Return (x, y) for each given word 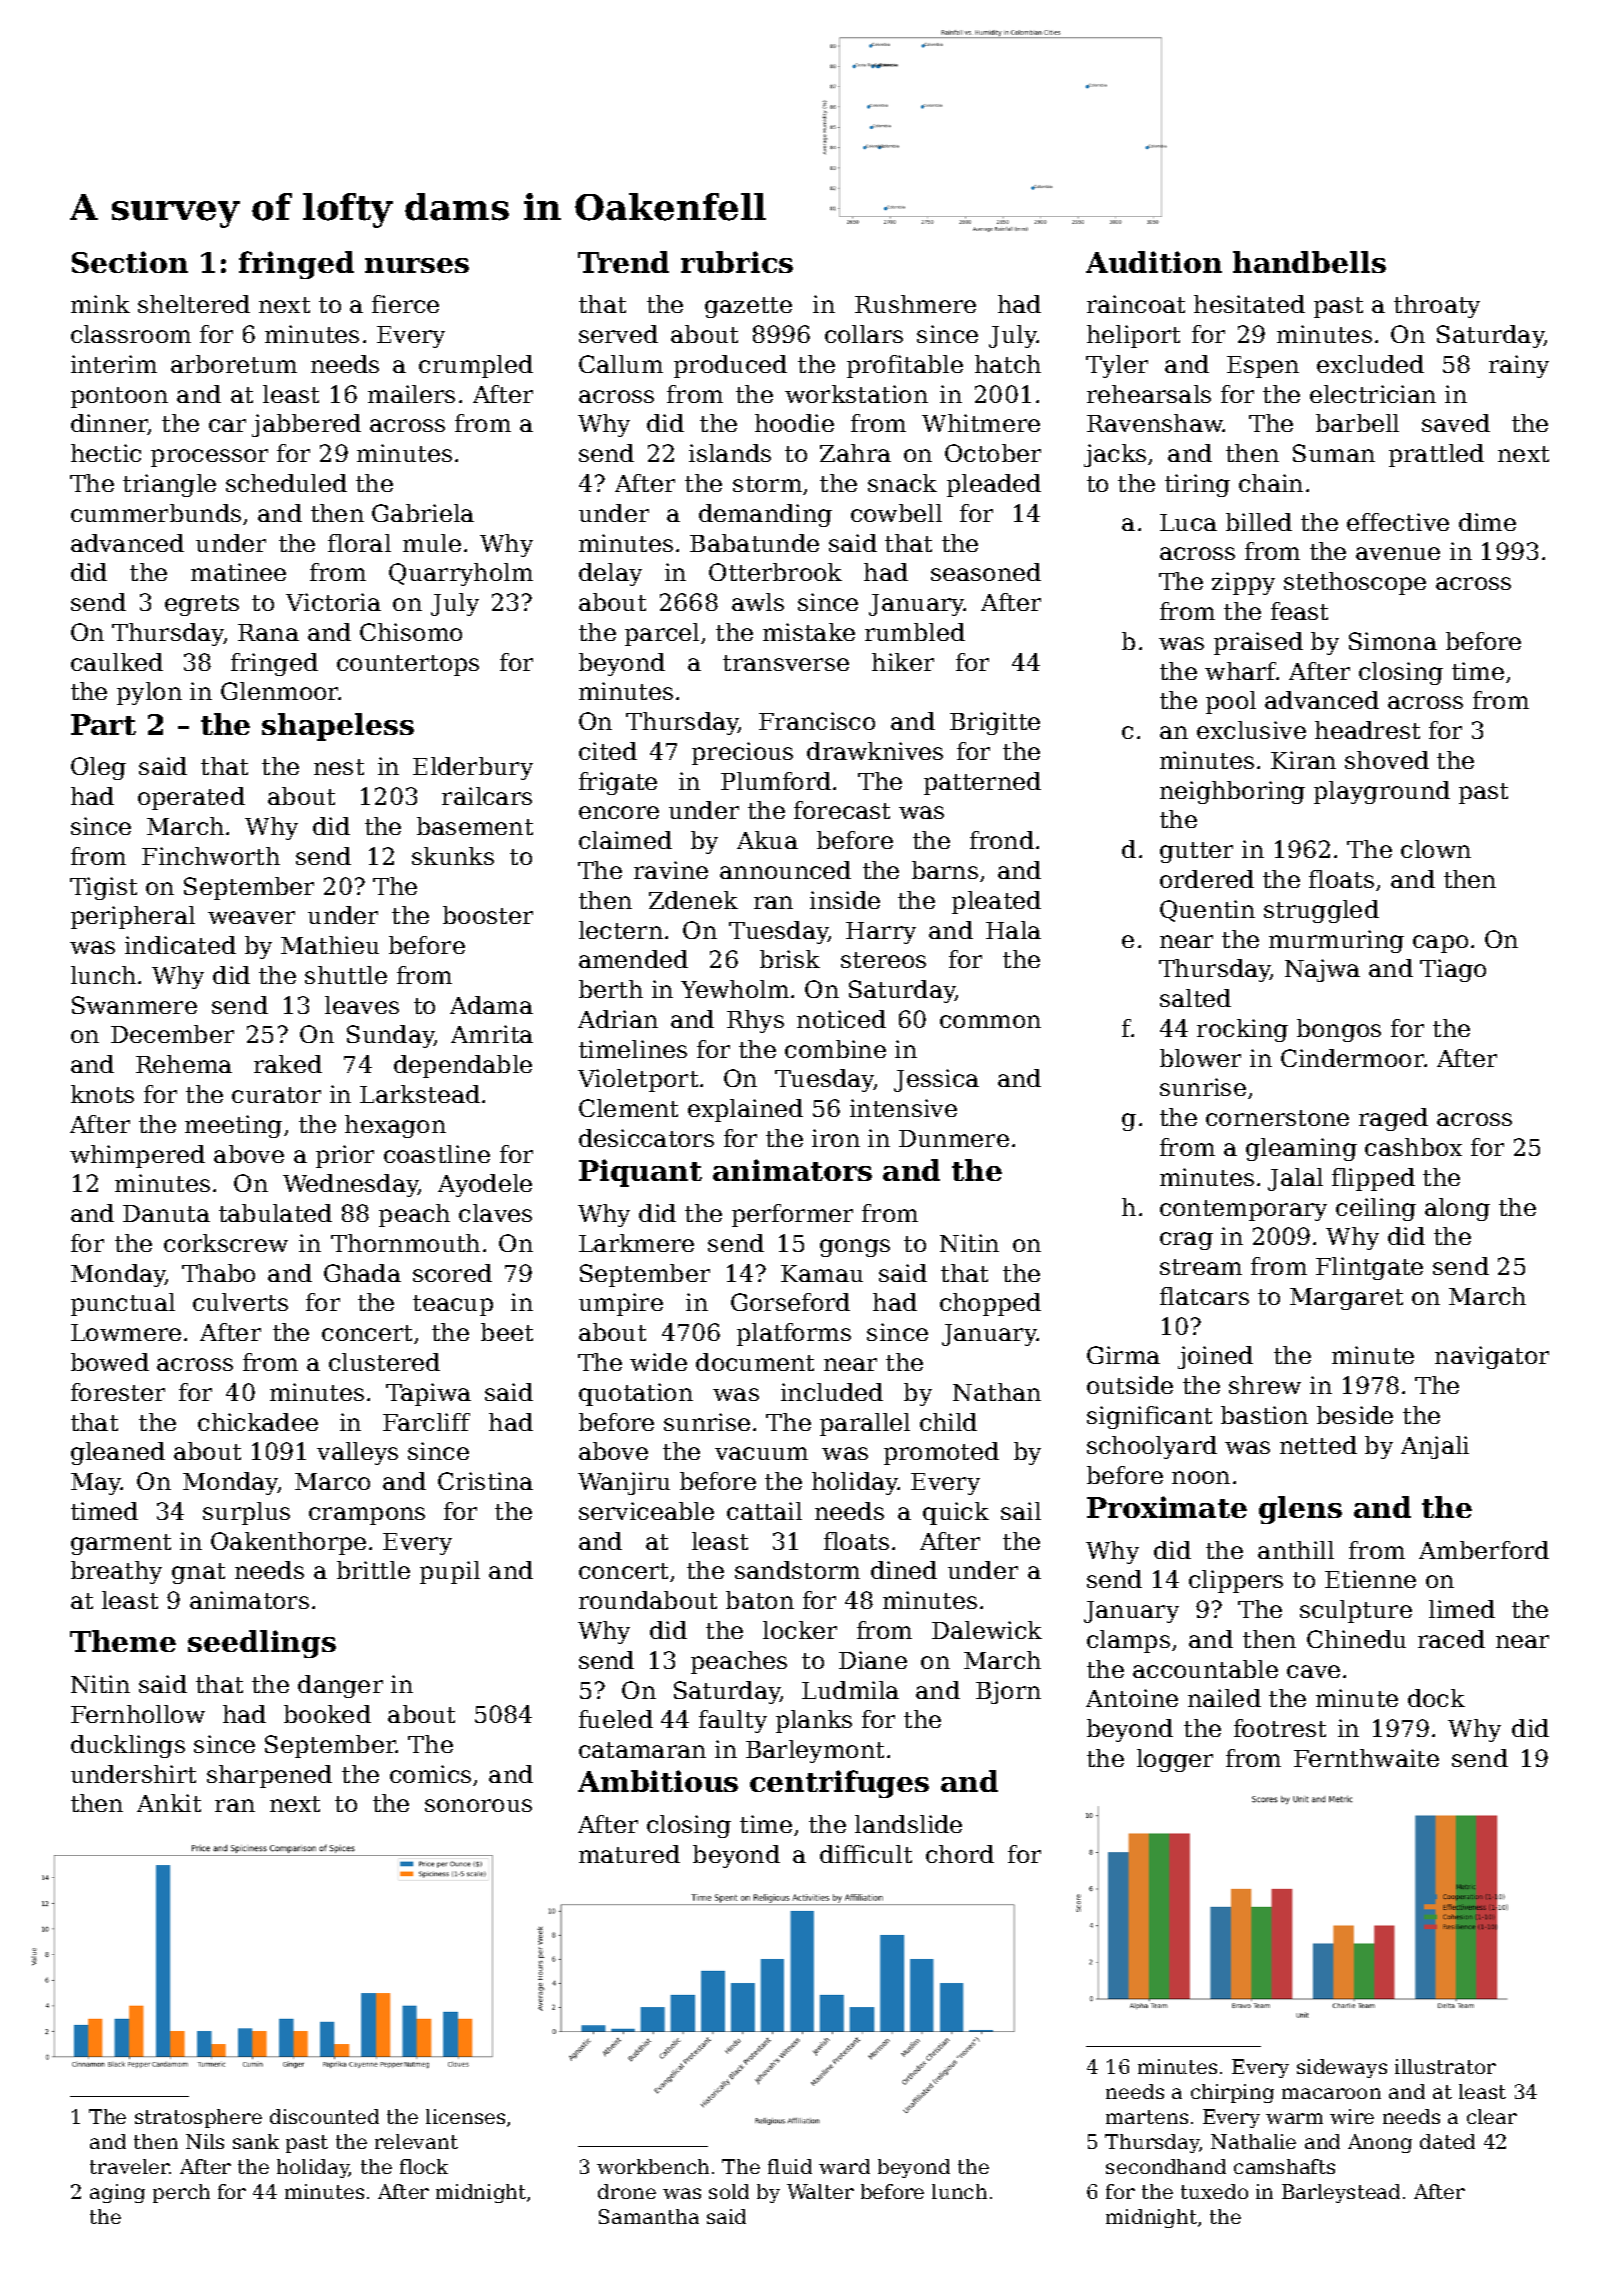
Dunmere (954, 1138)
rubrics (737, 262)
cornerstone (1277, 1118)
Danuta (166, 1213)
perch (181, 2193)
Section (130, 262)
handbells (1309, 262)
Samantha (649, 2216)
